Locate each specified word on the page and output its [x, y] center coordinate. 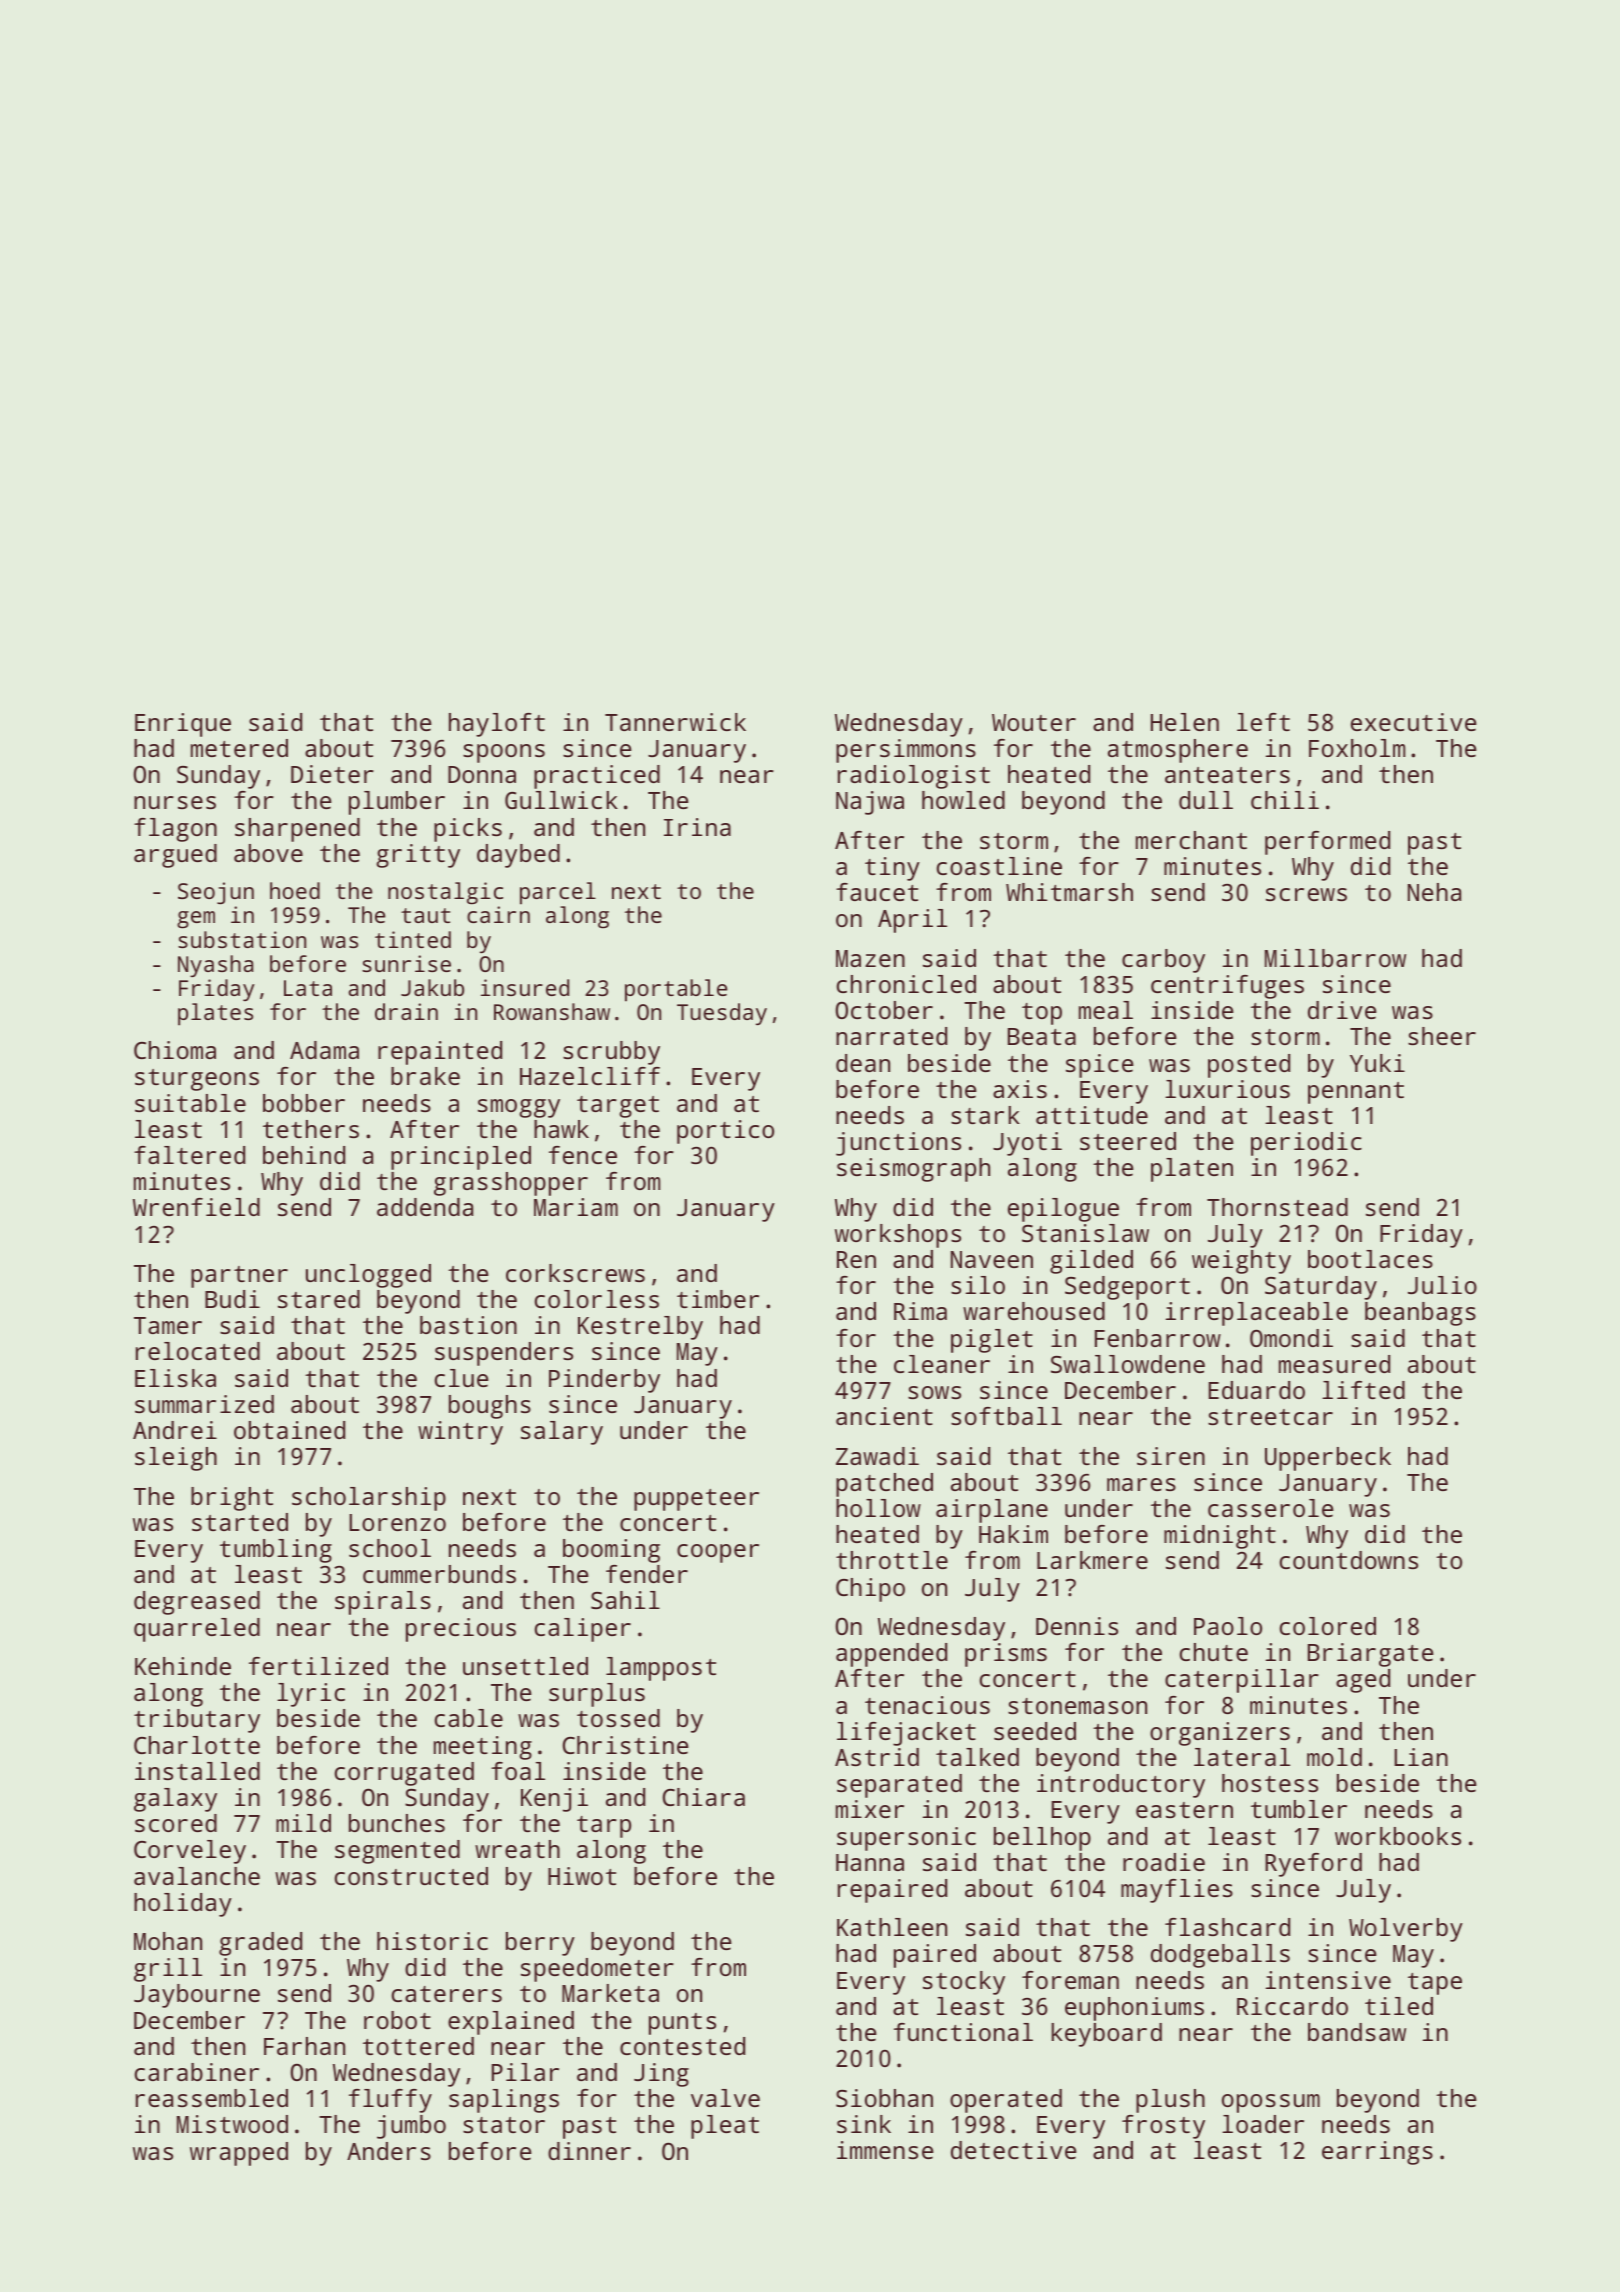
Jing [661, 2075]
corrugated [404, 1774]
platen [1192, 1170]
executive [1414, 722]
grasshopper [511, 1184]
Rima [920, 1311]
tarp [604, 1827]
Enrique [183, 725]
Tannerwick [675, 722]
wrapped [239, 2154]
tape [1435, 1984]
